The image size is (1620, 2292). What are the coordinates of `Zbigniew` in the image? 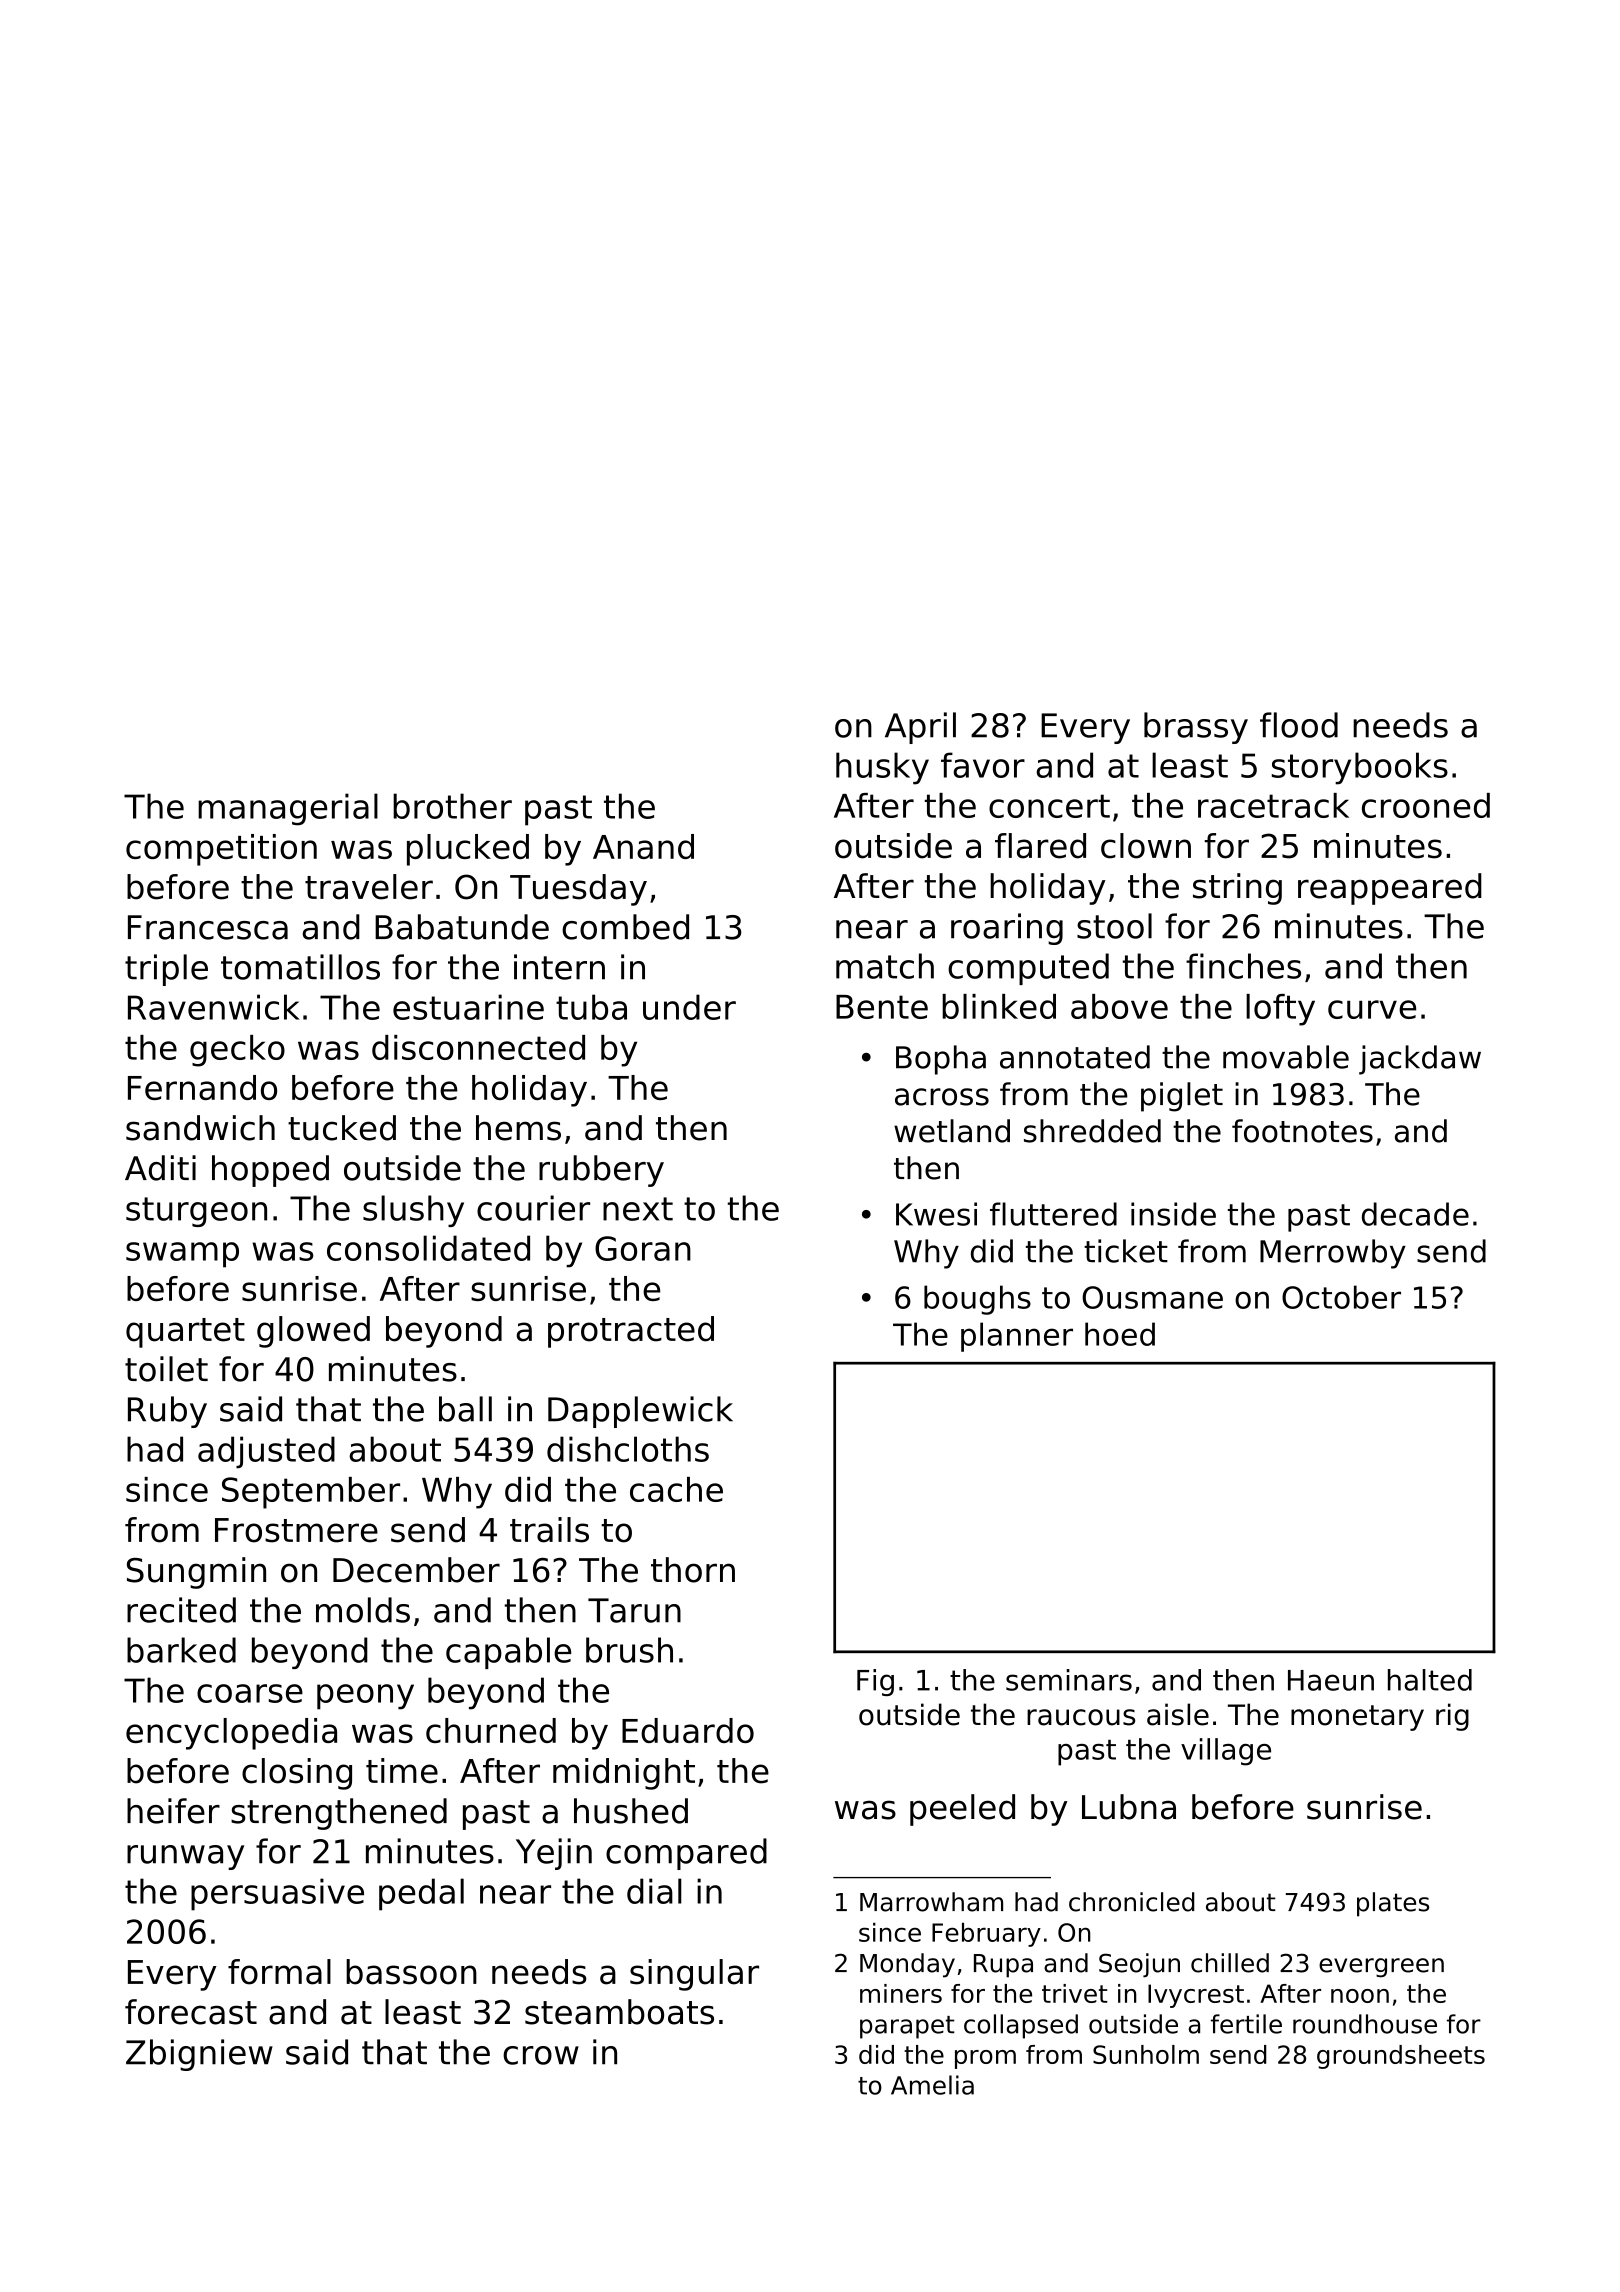 It's located at (199, 2055).
